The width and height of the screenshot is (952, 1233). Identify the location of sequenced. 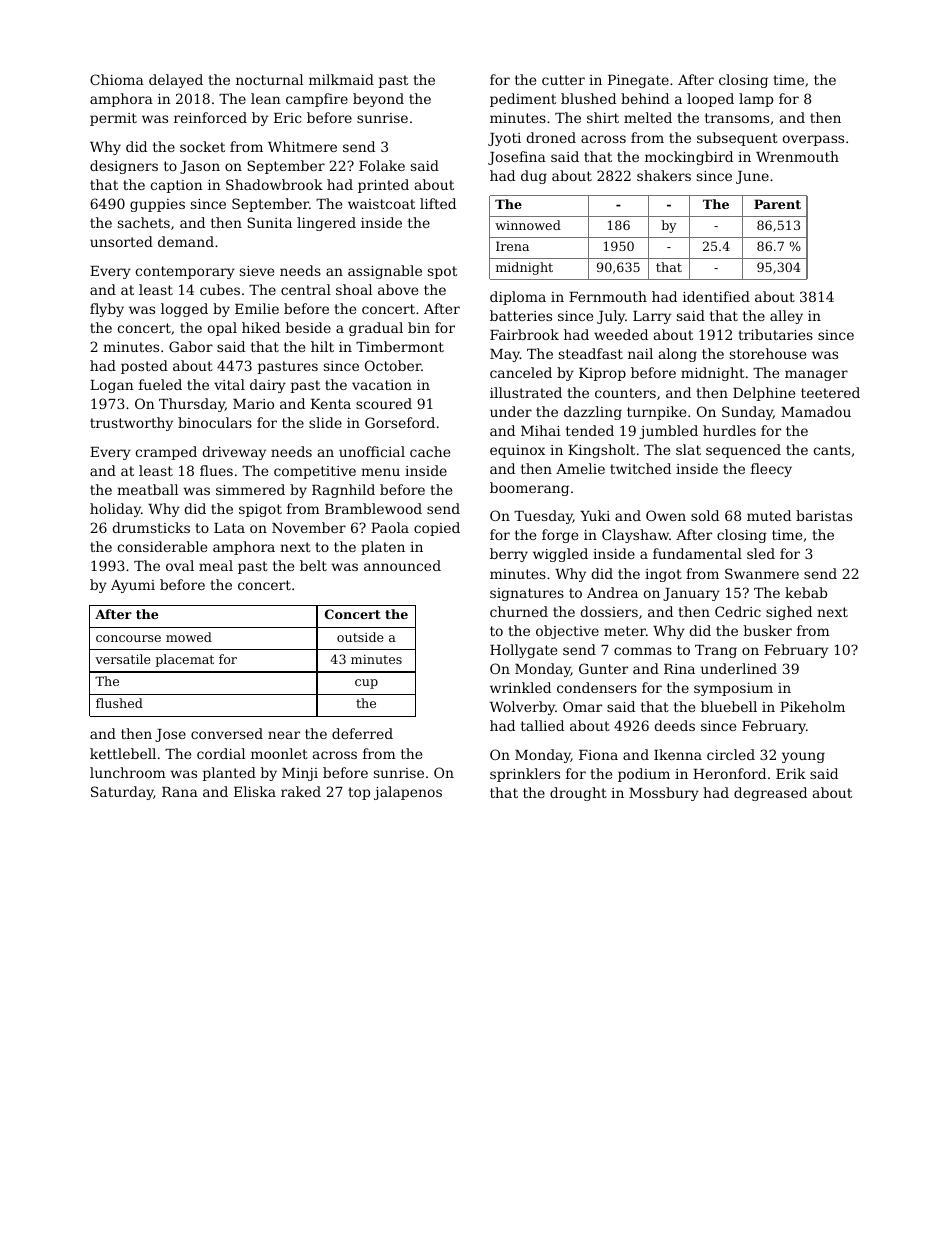
(743, 451).
